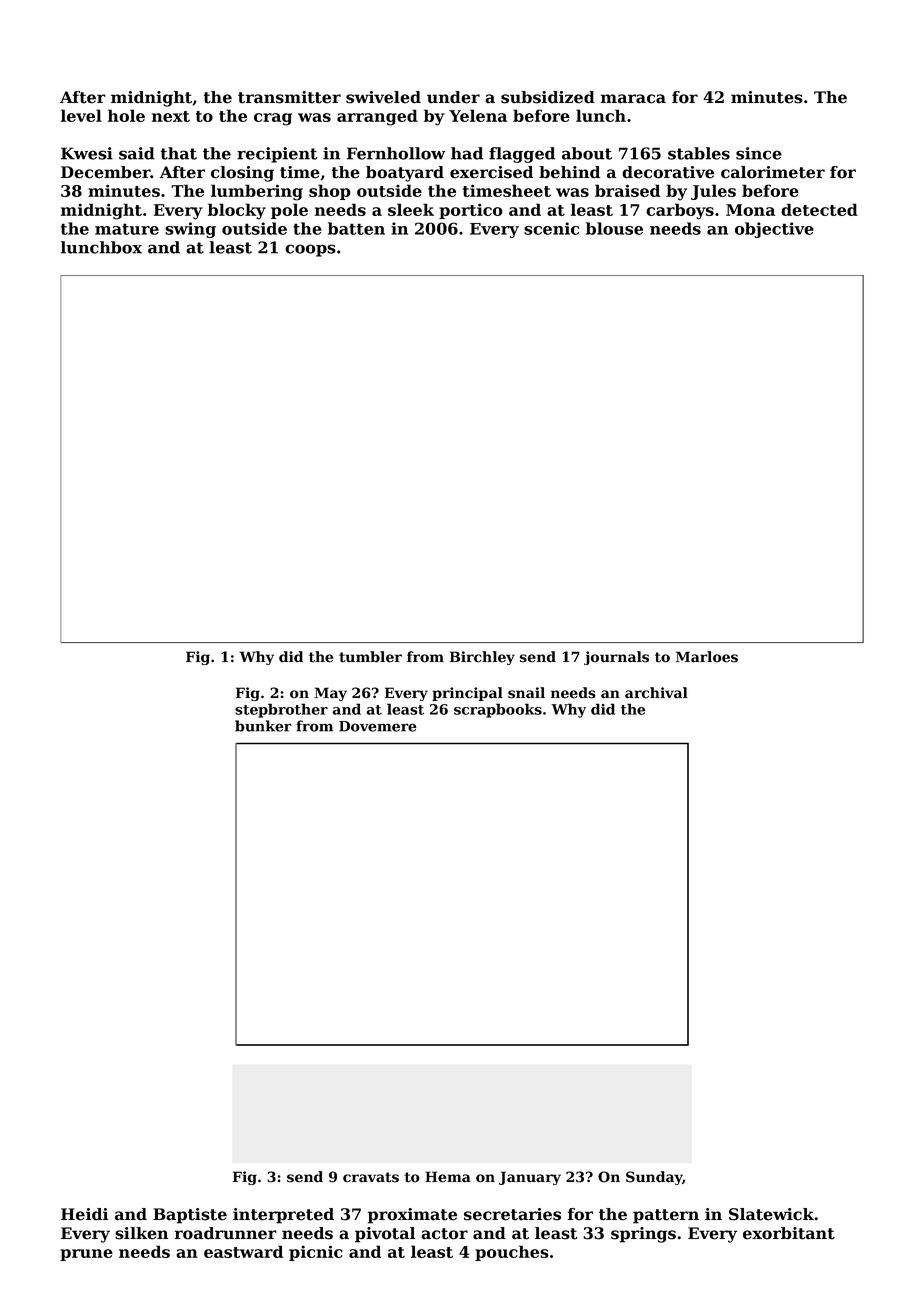 Image resolution: width=924 pixels, height=1308 pixels. What do you see at coordinates (86, 1255) in the screenshot?
I see `prune` at bounding box center [86, 1255].
